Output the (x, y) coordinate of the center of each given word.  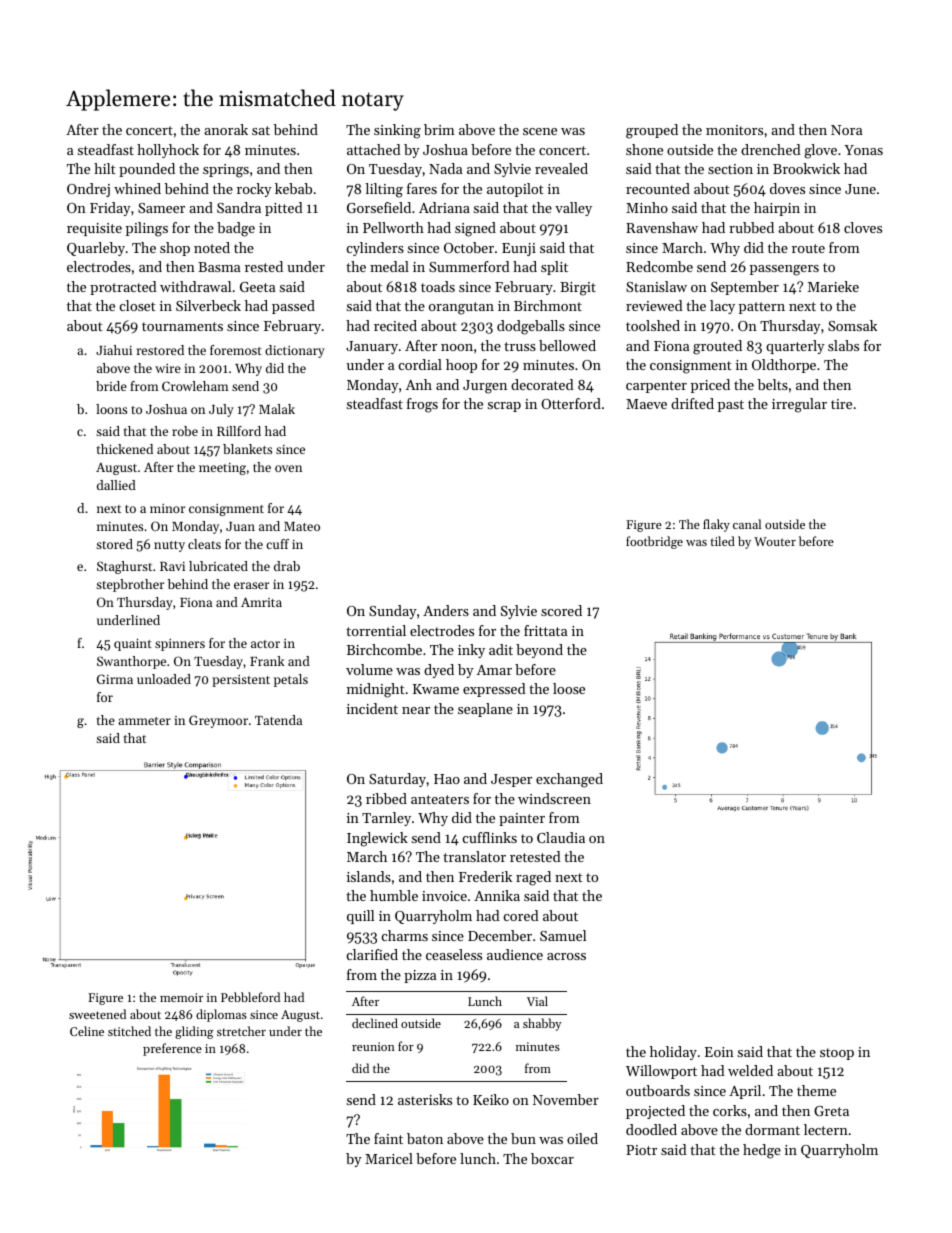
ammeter (144, 721)
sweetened (97, 1014)
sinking (397, 131)
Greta (831, 1111)
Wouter (775, 541)
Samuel (563, 935)
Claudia (561, 837)
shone (644, 149)
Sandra (239, 207)
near (416, 710)
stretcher (241, 1031)
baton (425, 1138)
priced (710, 386)
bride (111, 386)
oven (288, 468)
